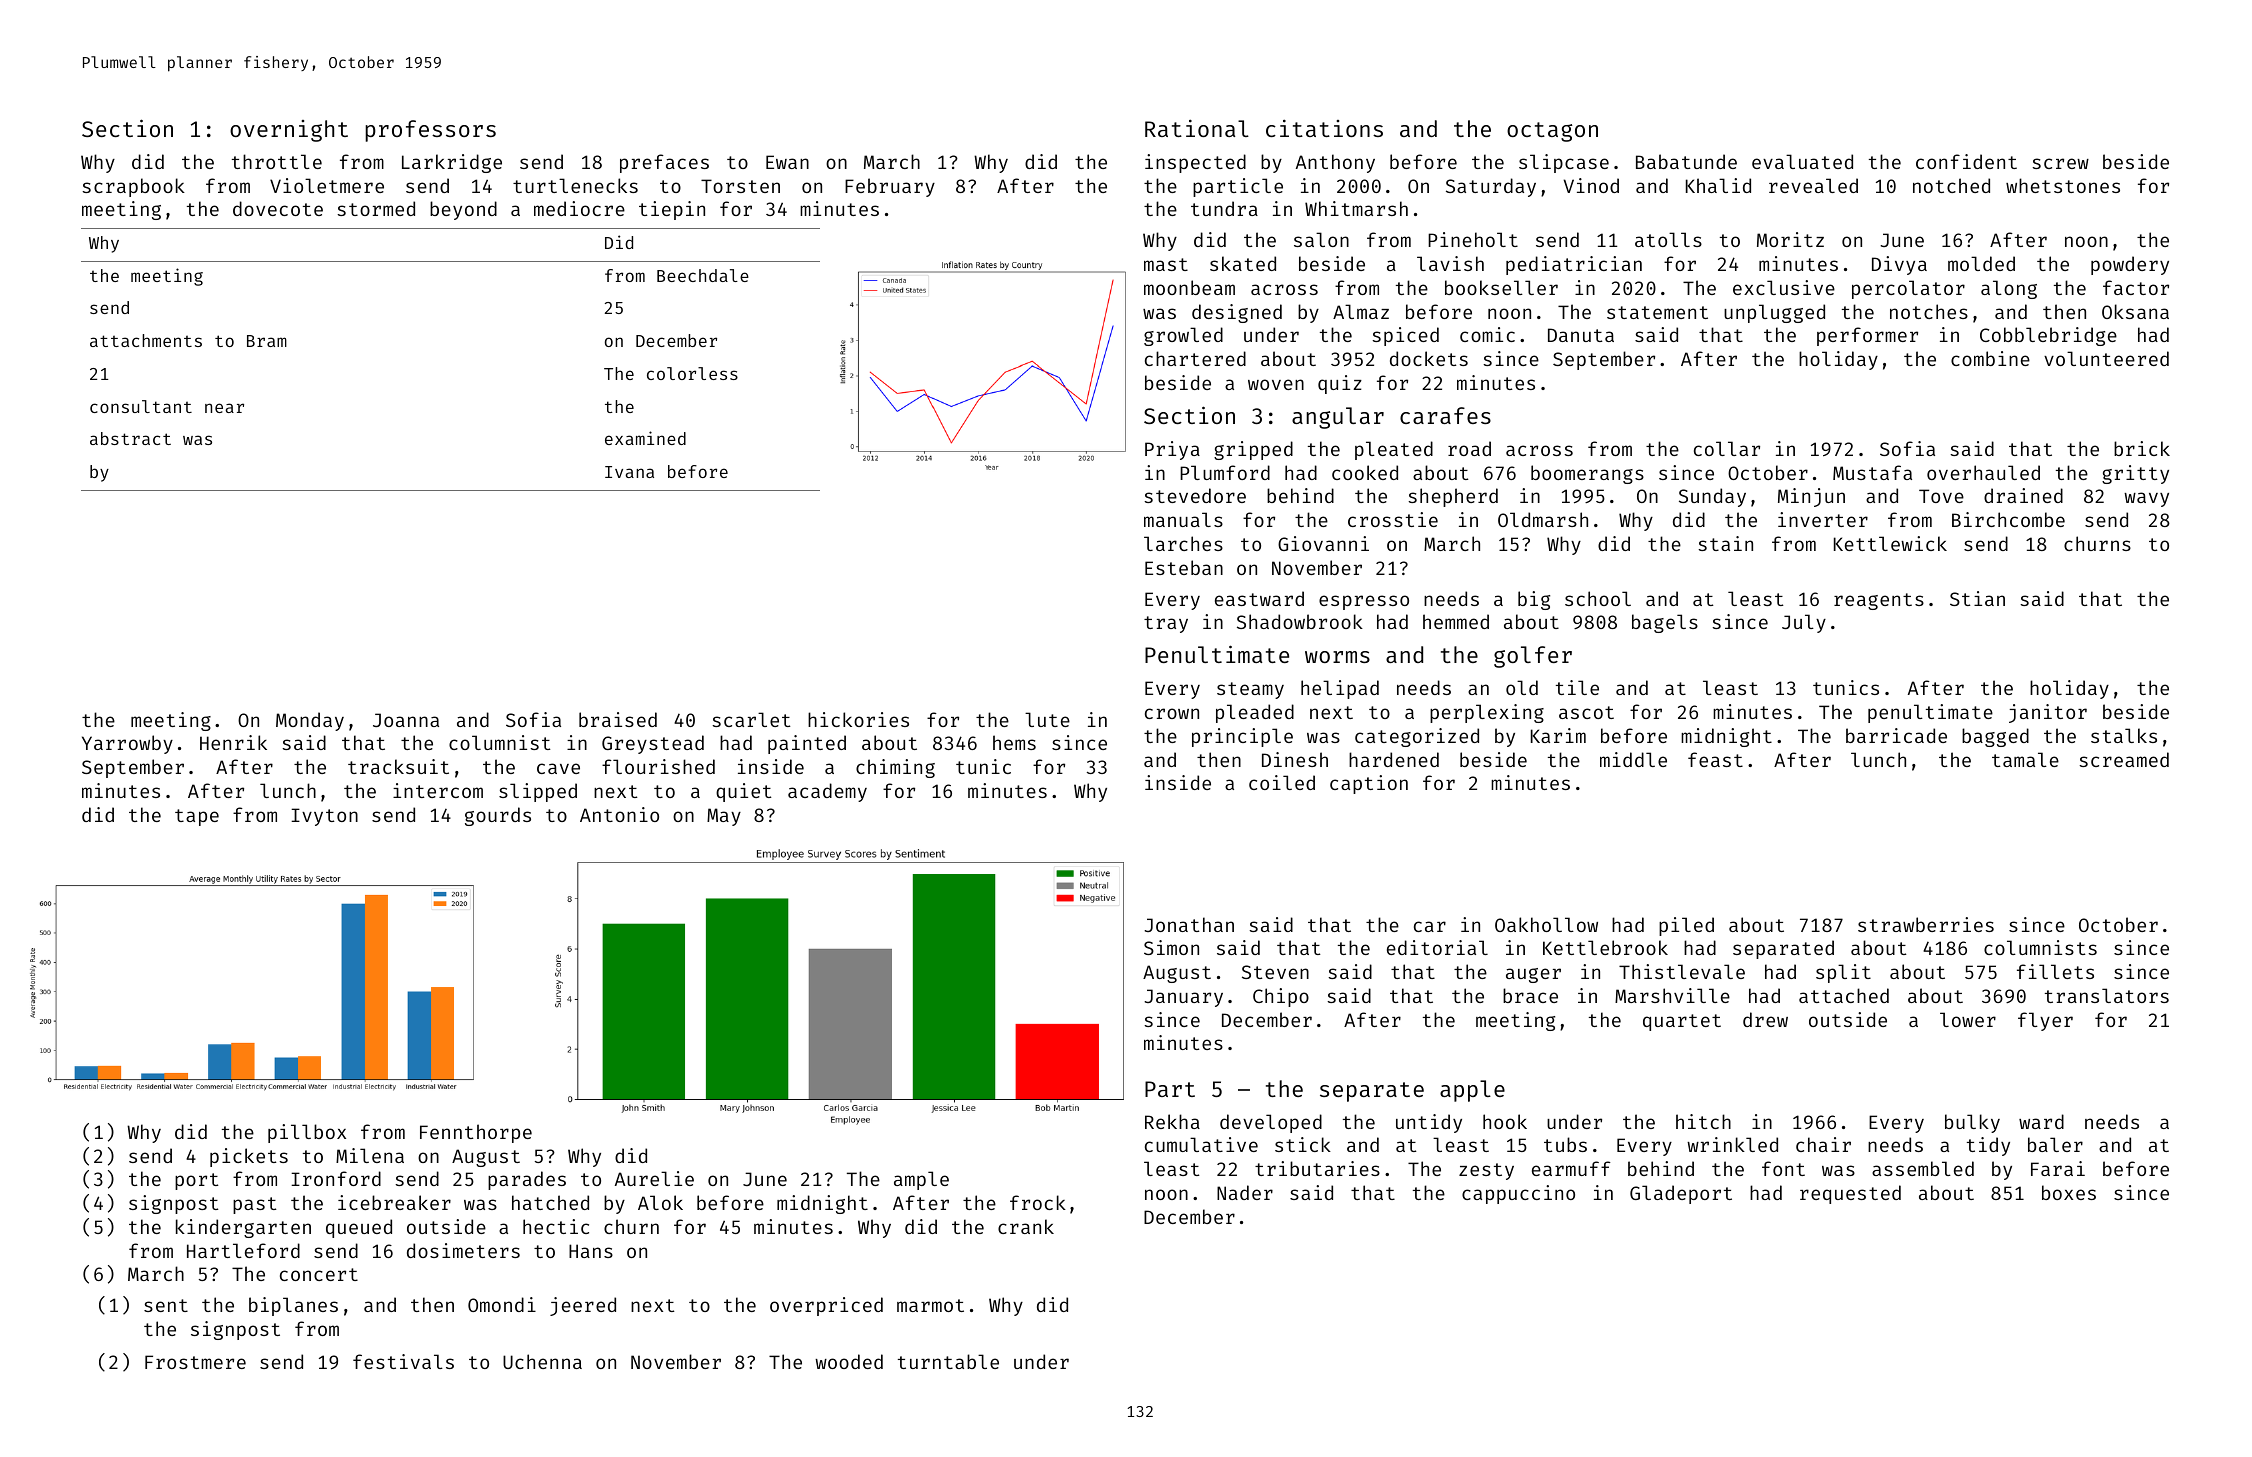 The height and width of the screenshot is (1457, 2252). I want to click on Frostmere, so click(195, 1362).
